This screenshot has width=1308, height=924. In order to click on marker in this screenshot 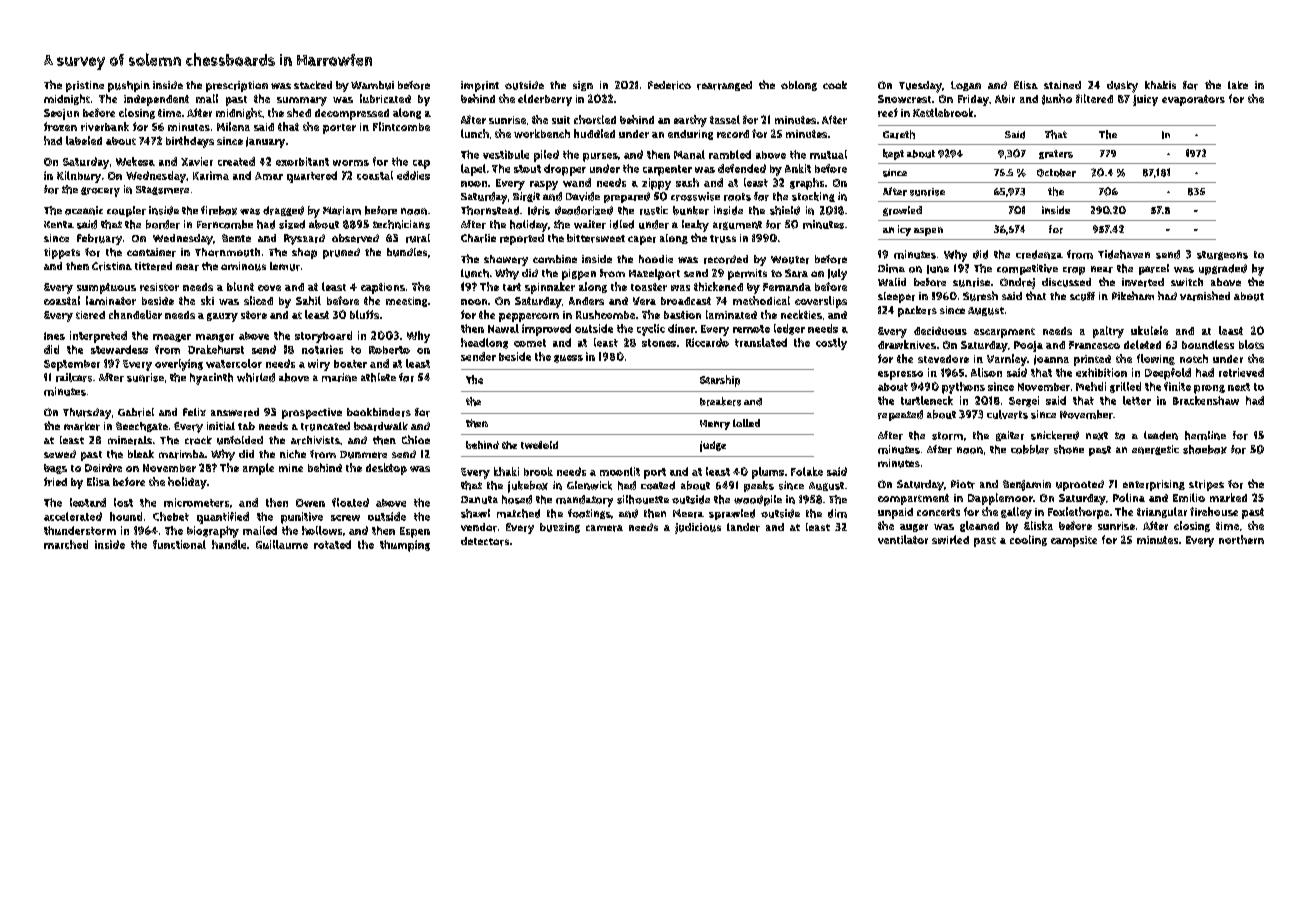, I will do `click(82, 426)`.
